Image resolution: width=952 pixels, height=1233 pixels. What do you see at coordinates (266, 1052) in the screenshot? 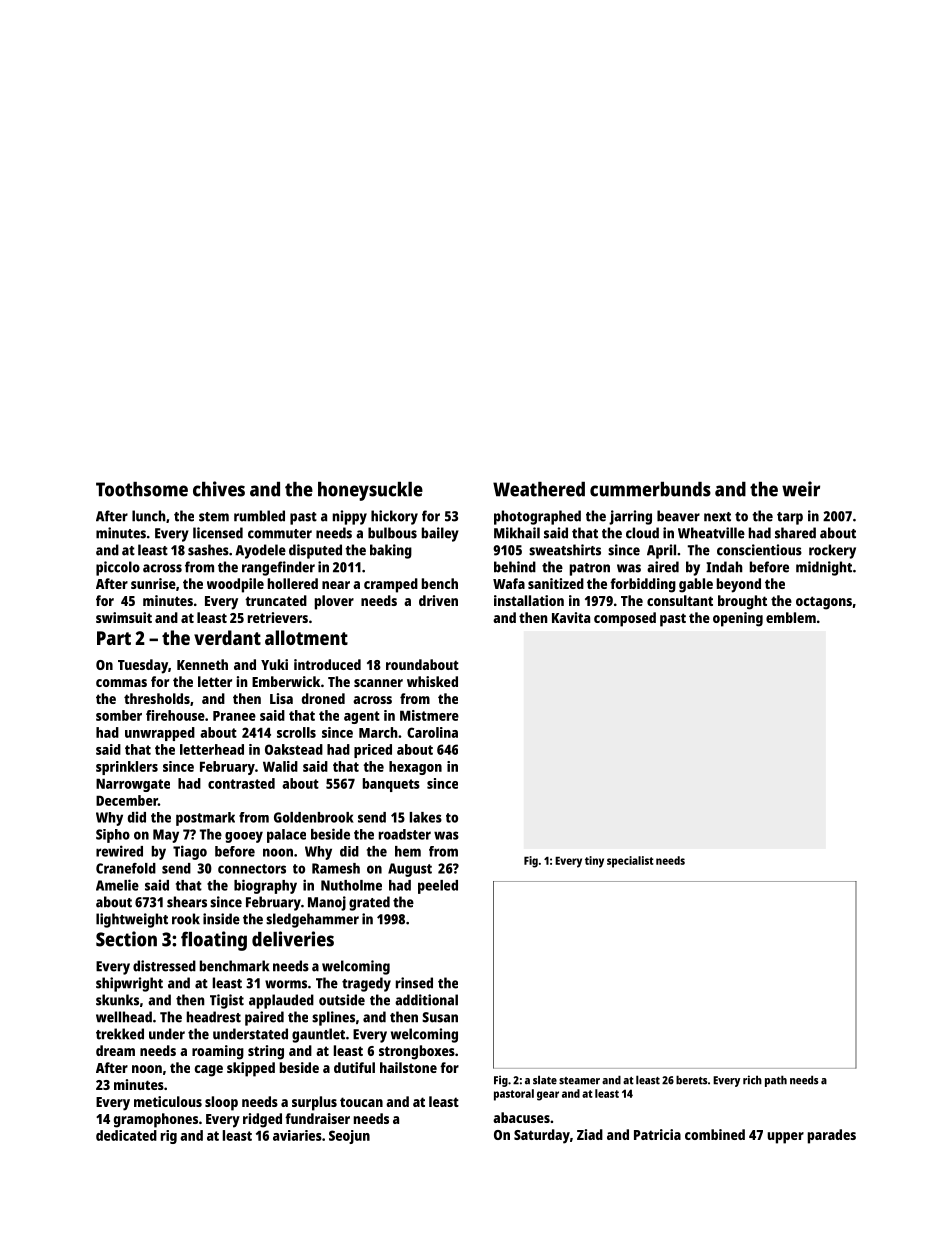
I see `string` at bounding box center [266, 1052].
